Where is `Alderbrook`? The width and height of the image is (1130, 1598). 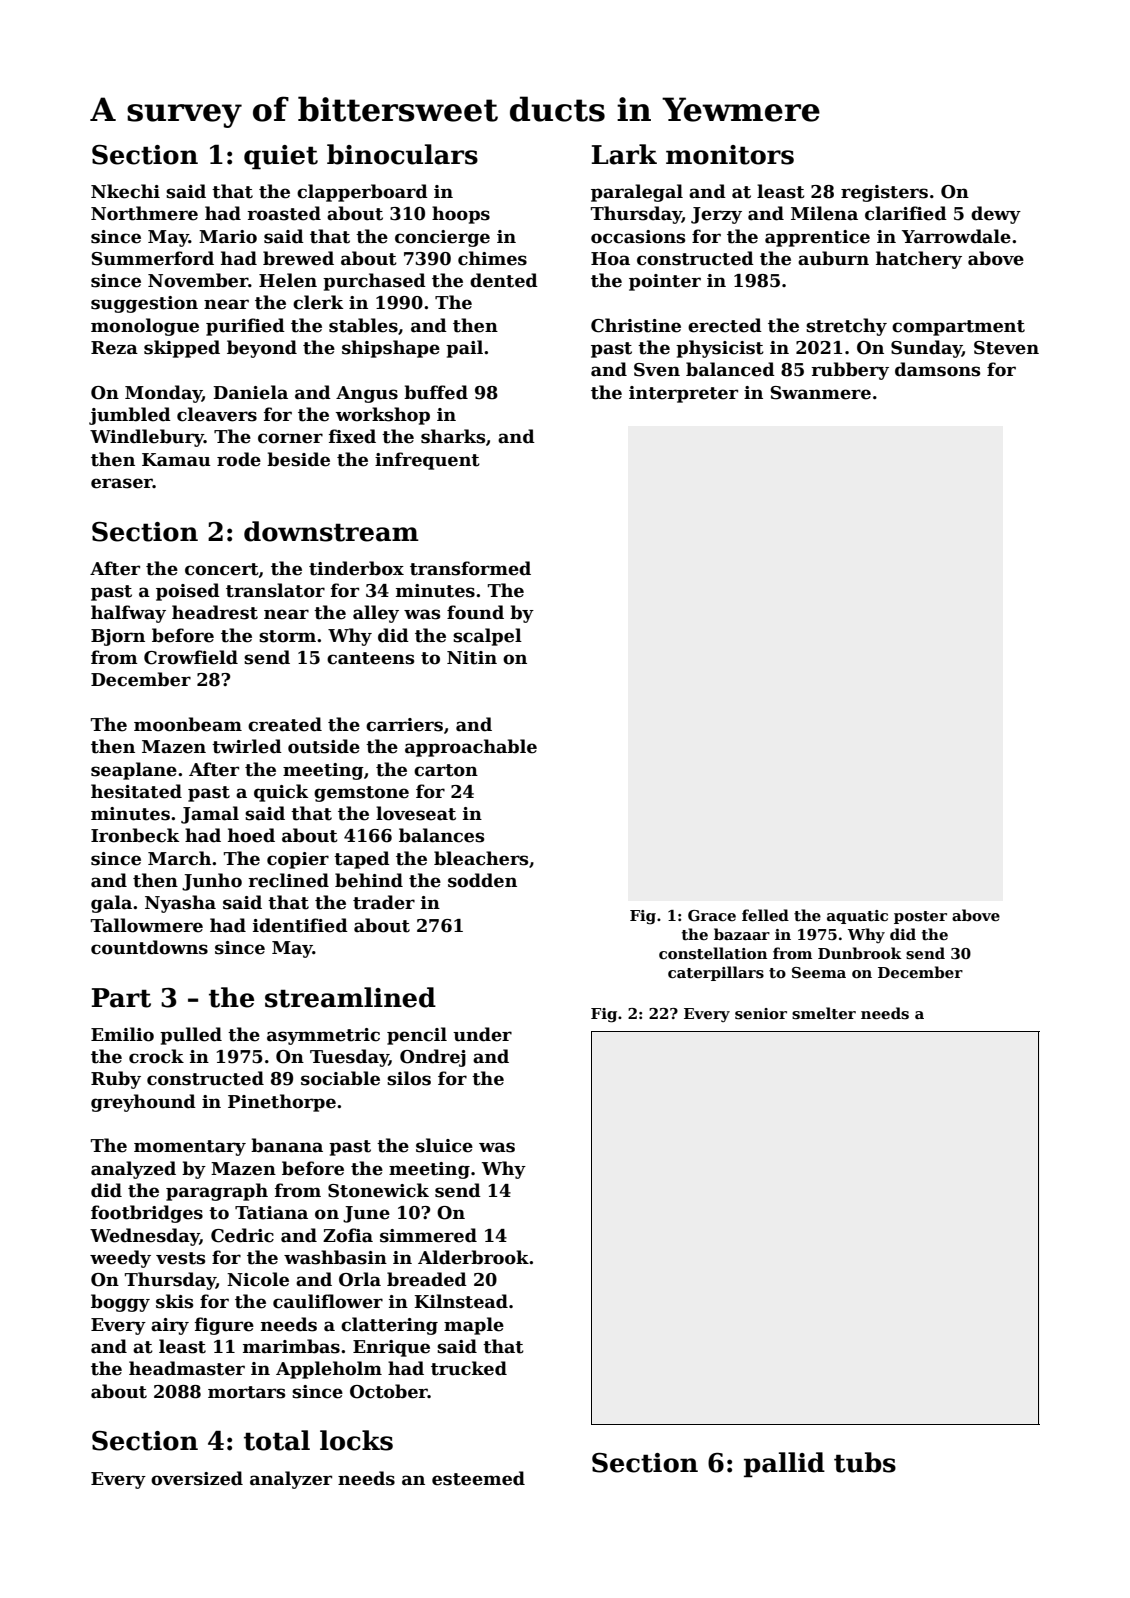
Alderbrook is located at coordinates (473, 1257).
